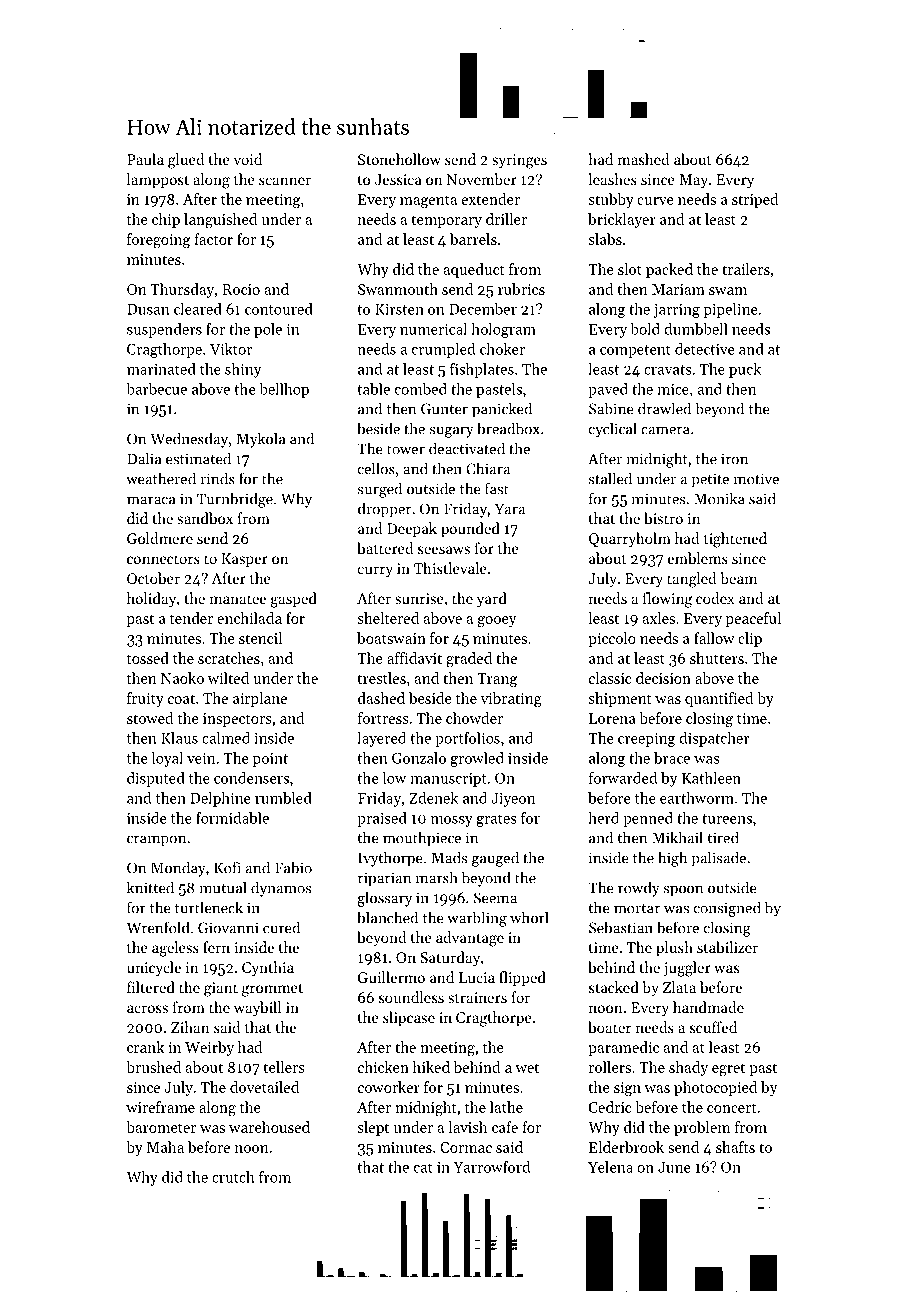  Describe the element at coordinates (697, 798) in the image. I see `earthworm` at that location.
